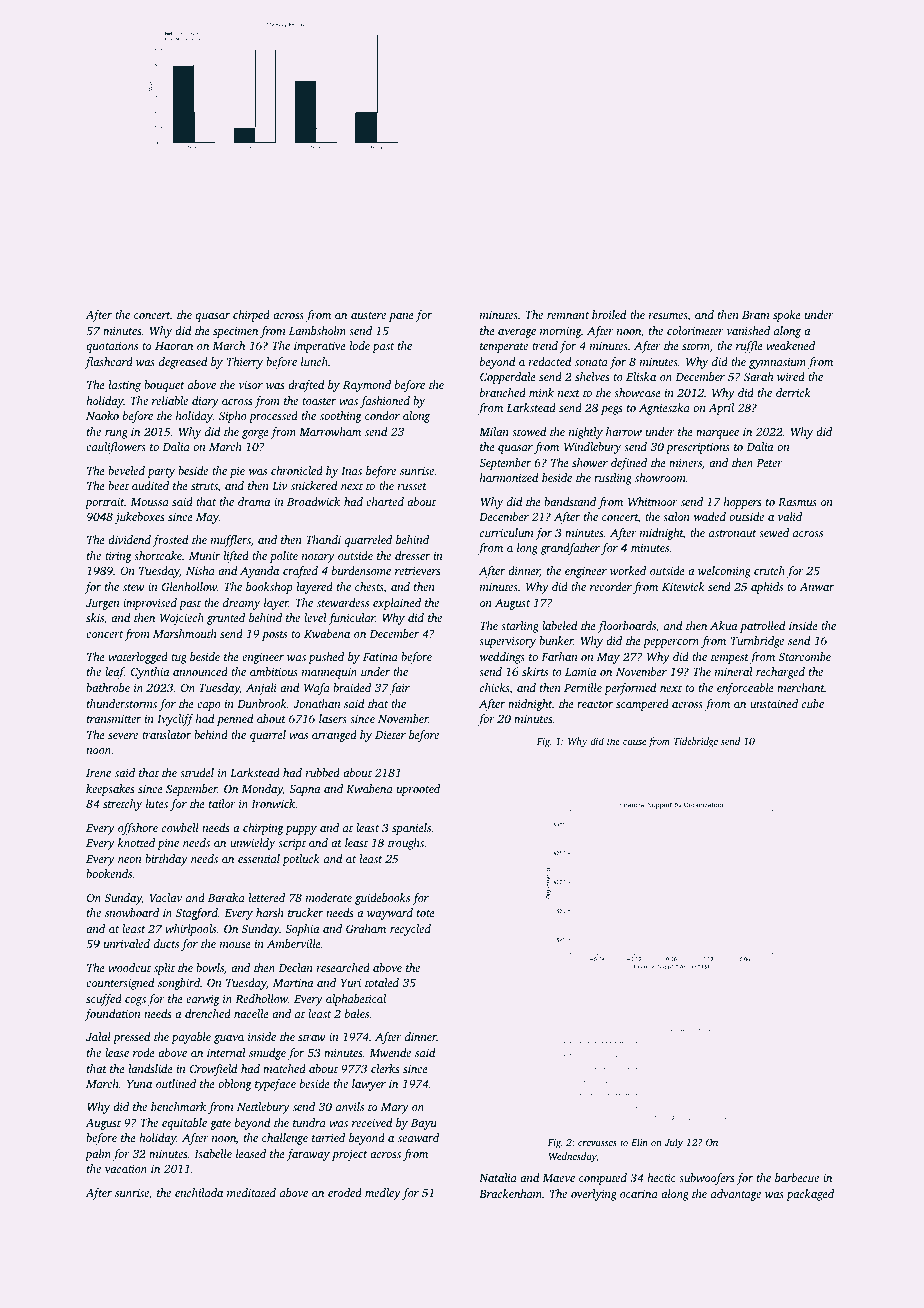 Image resolution: width=924 pixels, height=1308 pixels. Describe the element at coordinates (568, 315) in the screenshot. I see `remnant` at that location.
